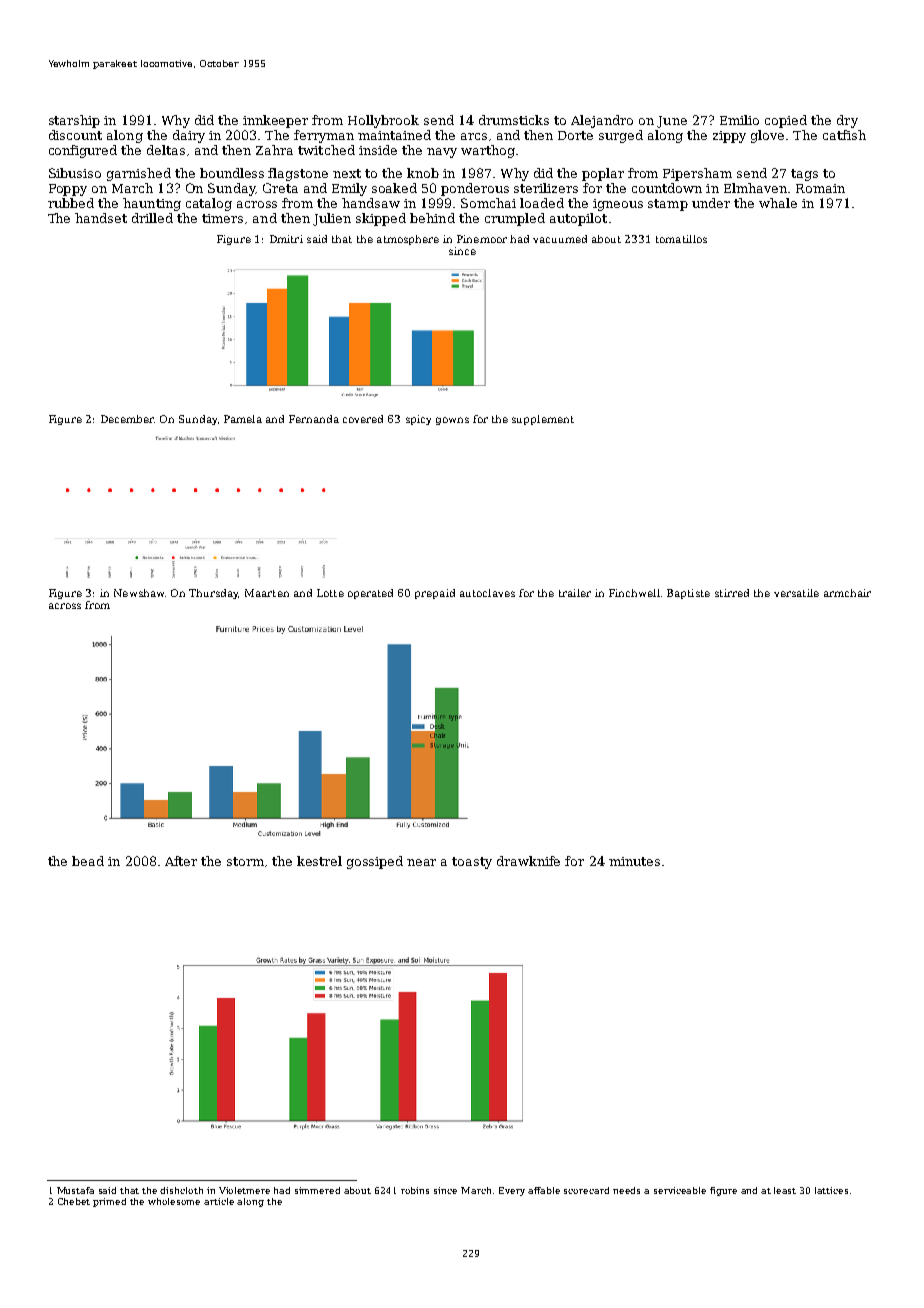  What do you see at coordinates (435, 594) in the screenshot?
I see `prepaid` at bounding box center [435, 594].
